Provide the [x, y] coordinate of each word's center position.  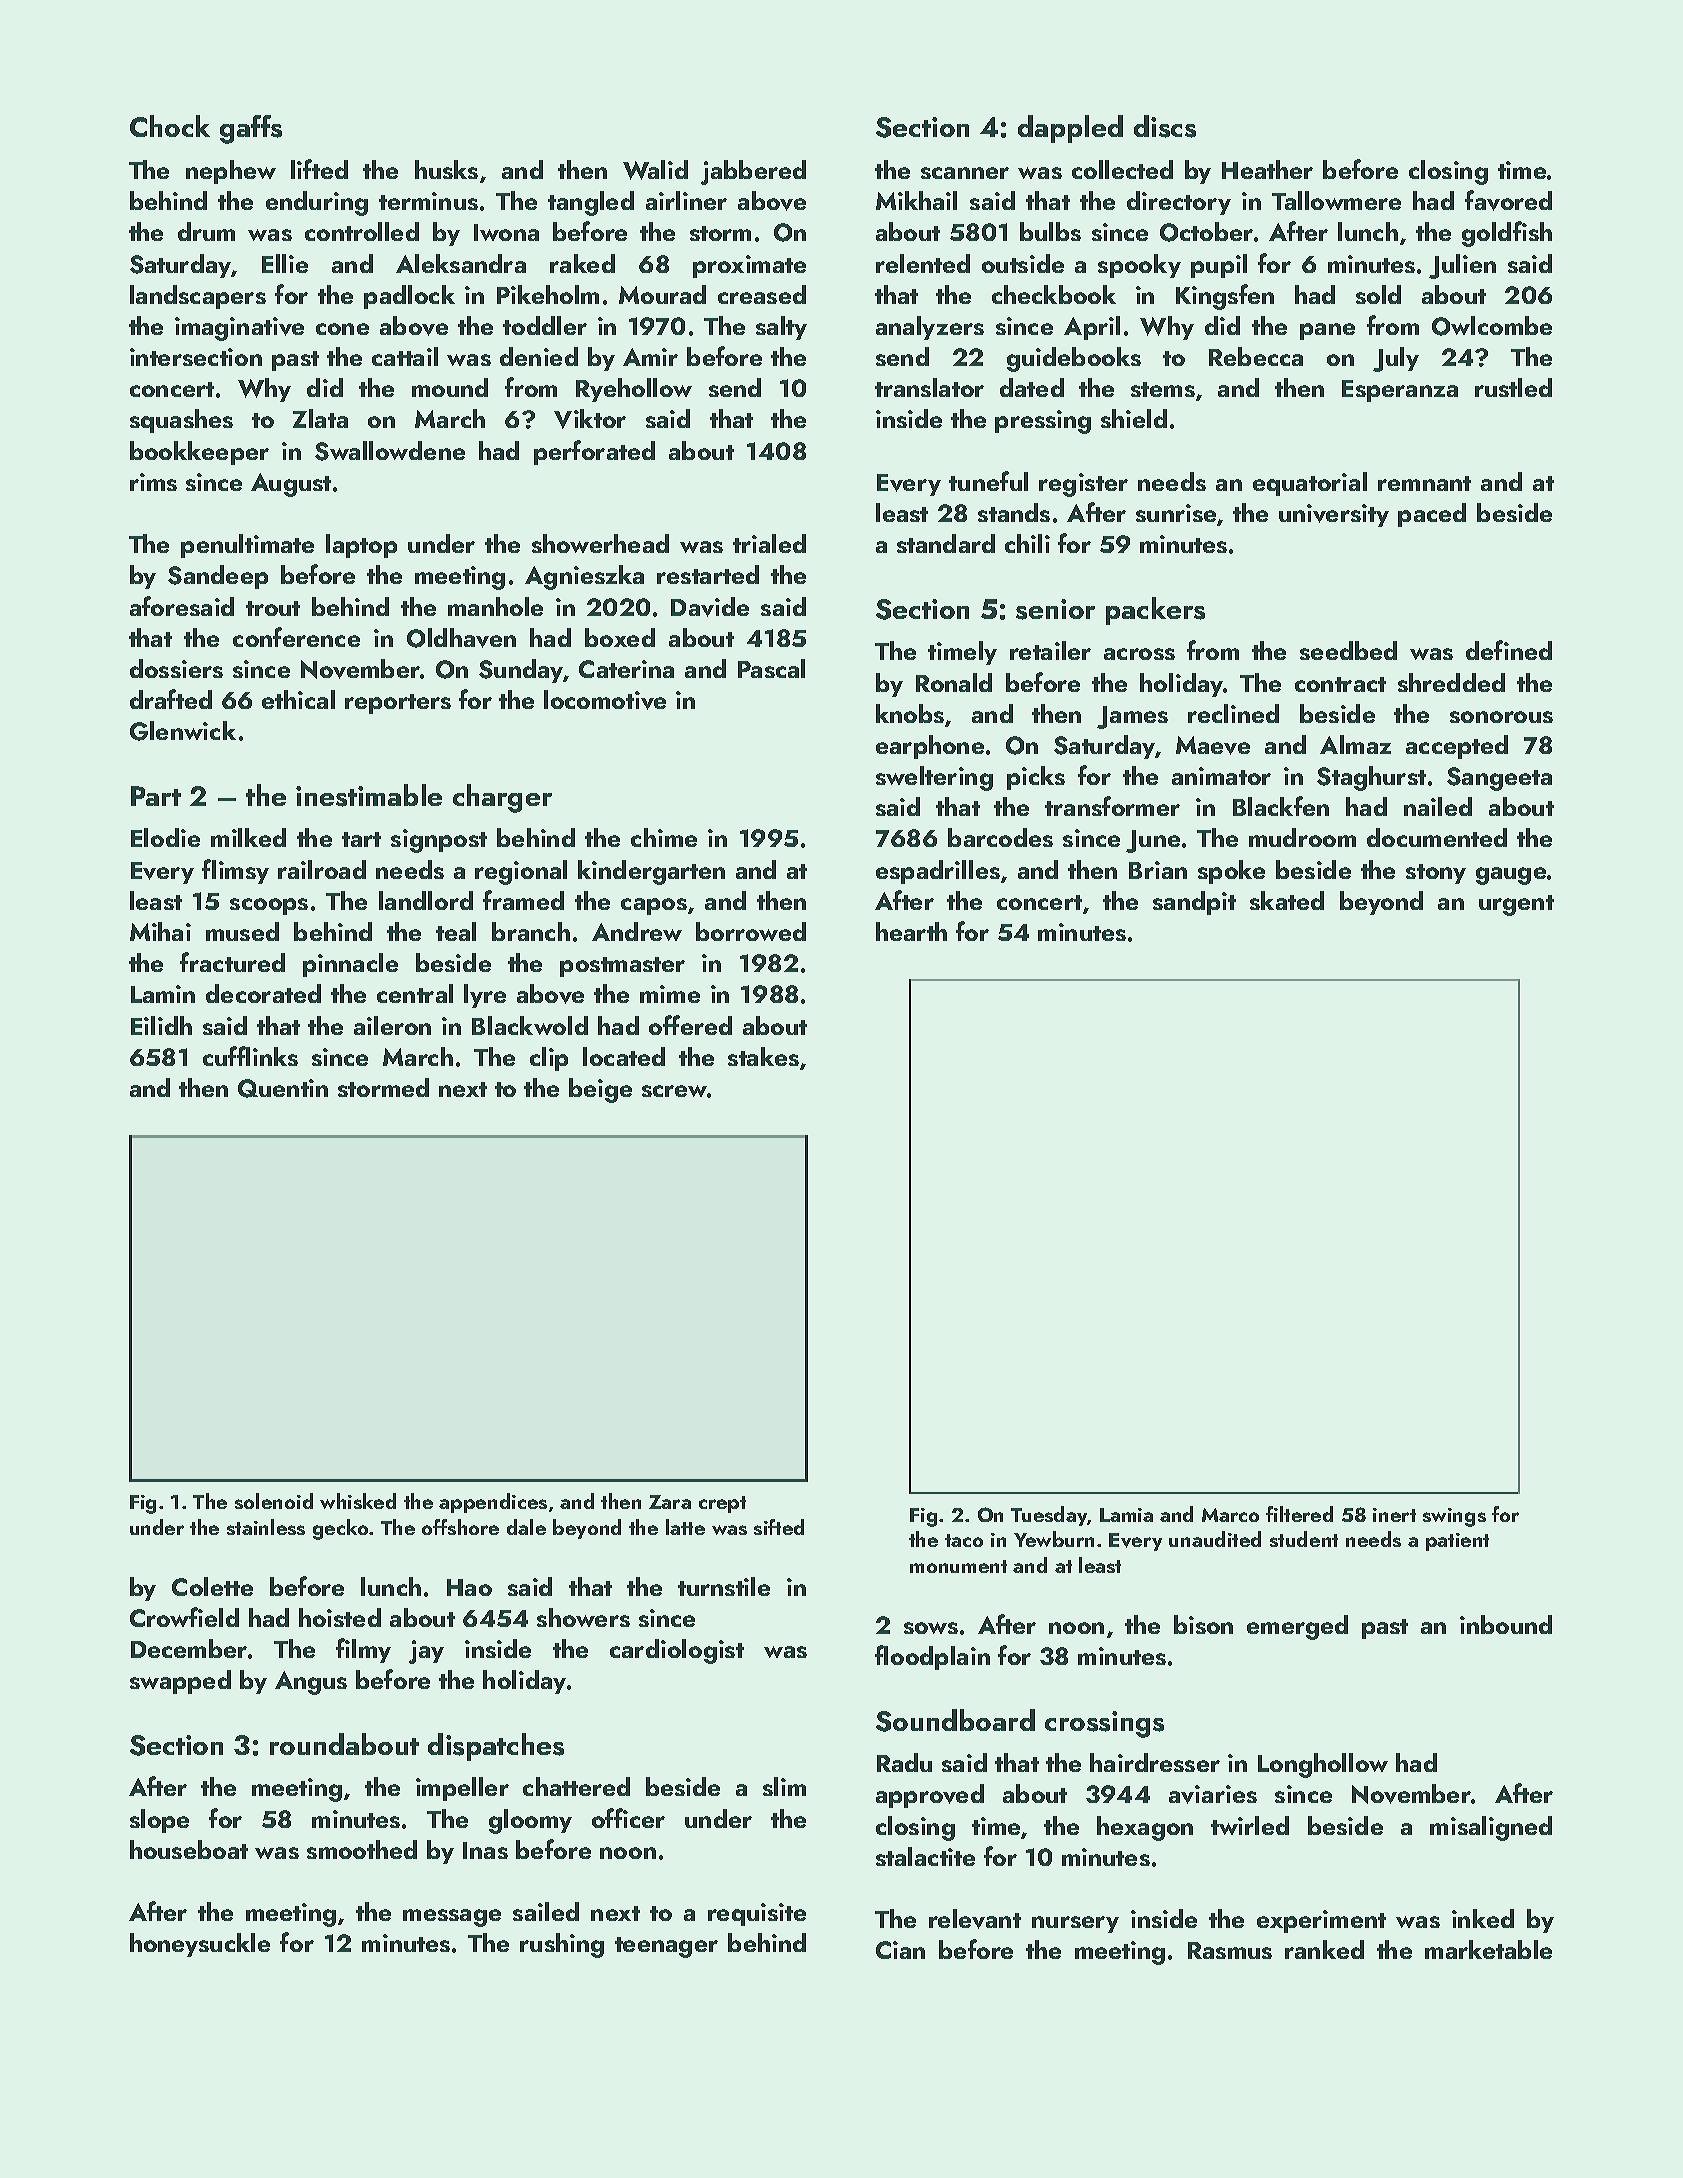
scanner [965, 173]
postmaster [622, 967]
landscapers [198, 297]
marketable [1488, 1949]
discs [1165, 126]
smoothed [362, 1849]
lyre [485, 996]
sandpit [1194, 903]
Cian [900, 1950]
